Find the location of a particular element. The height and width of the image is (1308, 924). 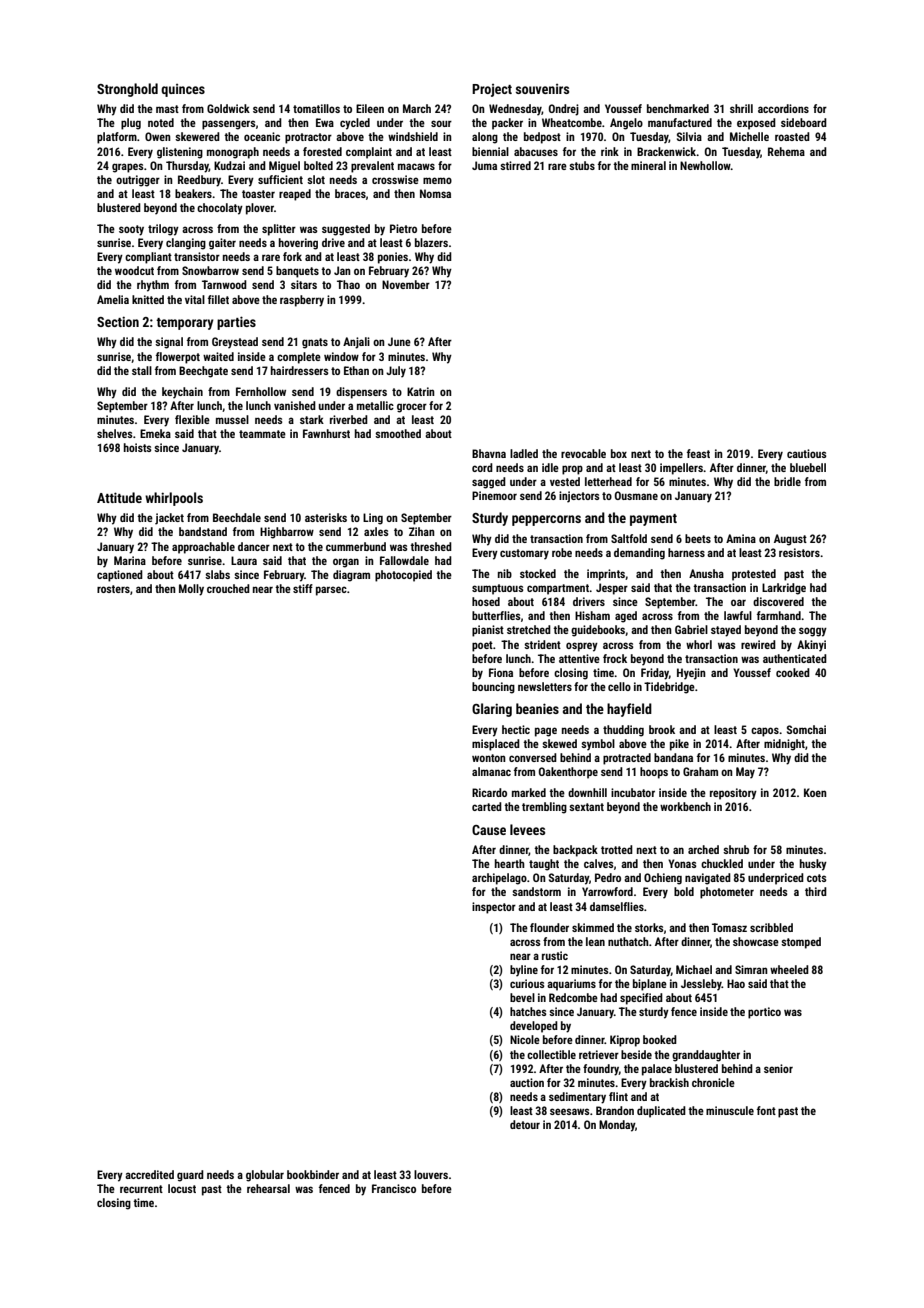

Francisco is located at coordinates (394, 1188).
